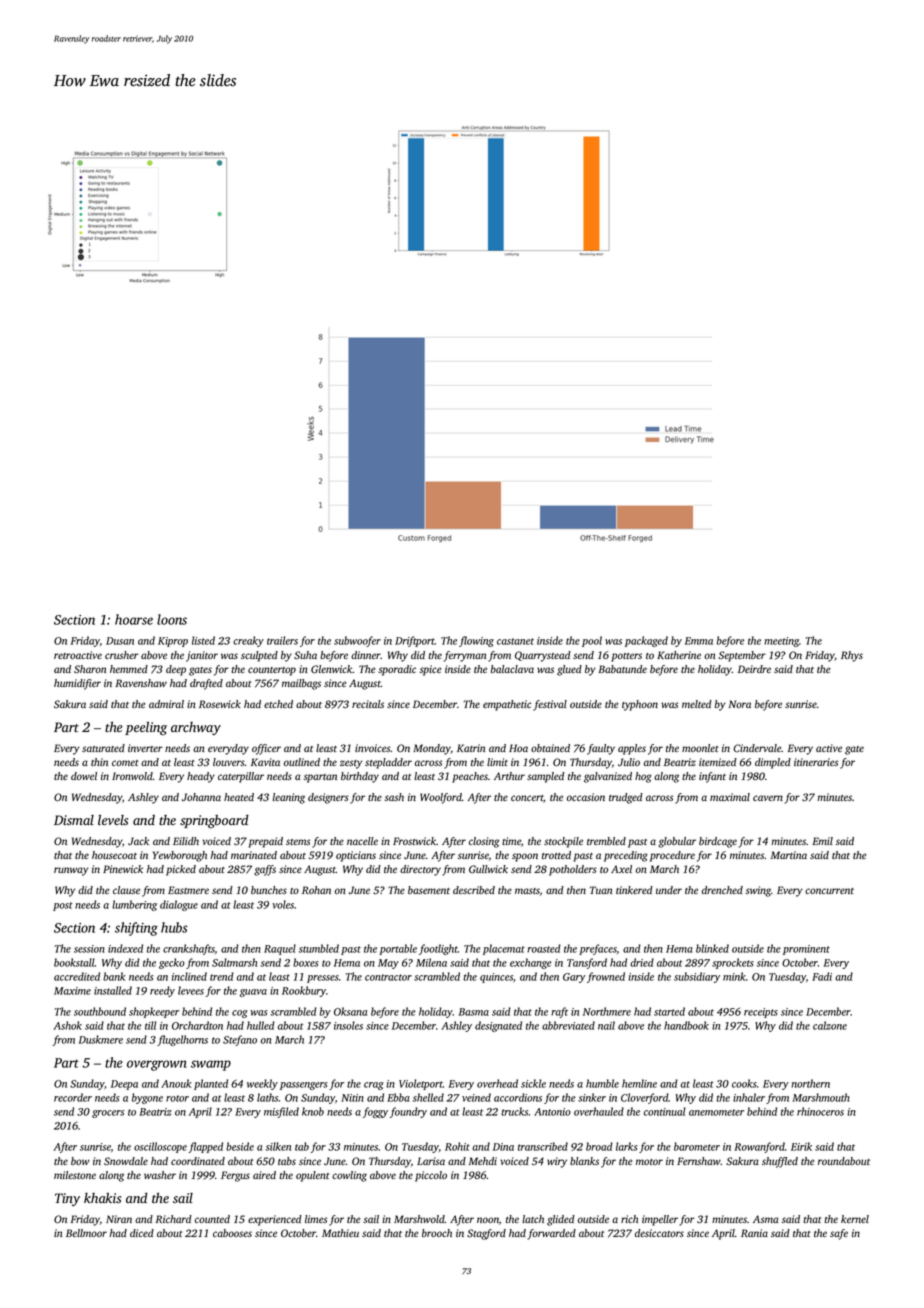  What do you see at coordinates (781, 642) in the page?
I see `meeting` at bounding box center [781, 642].
